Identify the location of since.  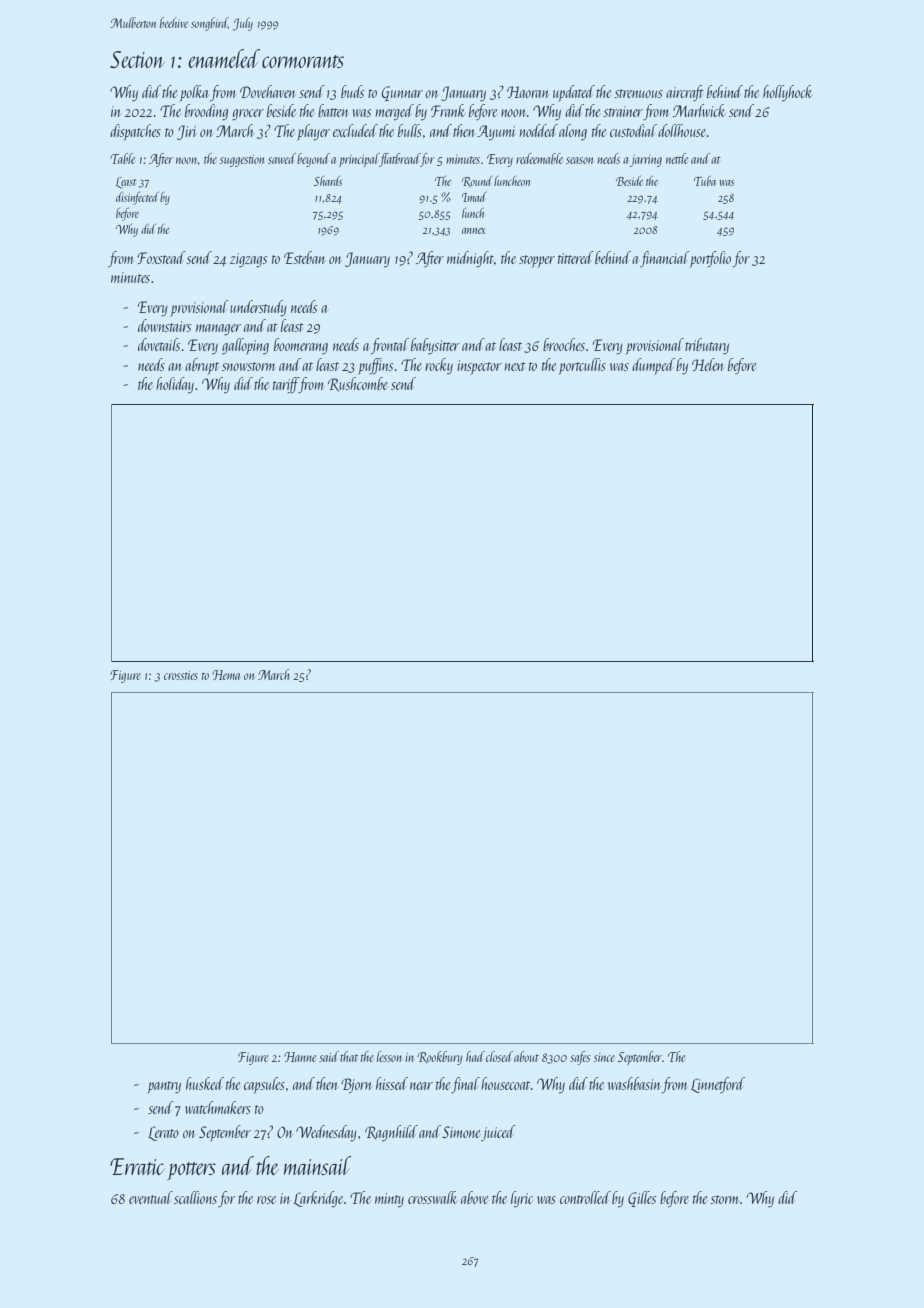
(604, 1057).
